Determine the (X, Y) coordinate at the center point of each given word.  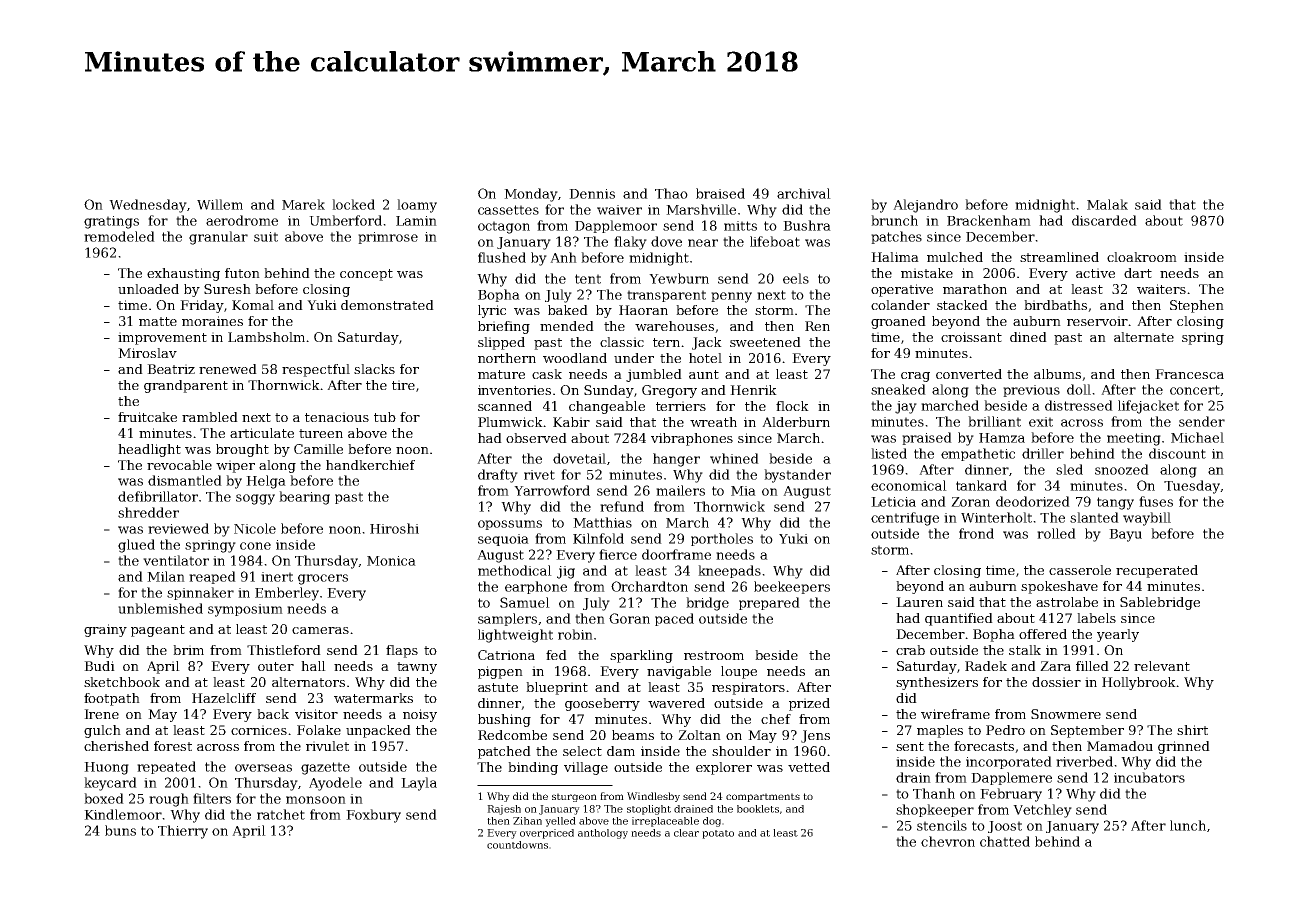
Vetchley (1042, 811)
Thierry (183, 832)
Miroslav (147, 353)
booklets (758, 809)
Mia (743, 491)
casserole (1080, 570)
